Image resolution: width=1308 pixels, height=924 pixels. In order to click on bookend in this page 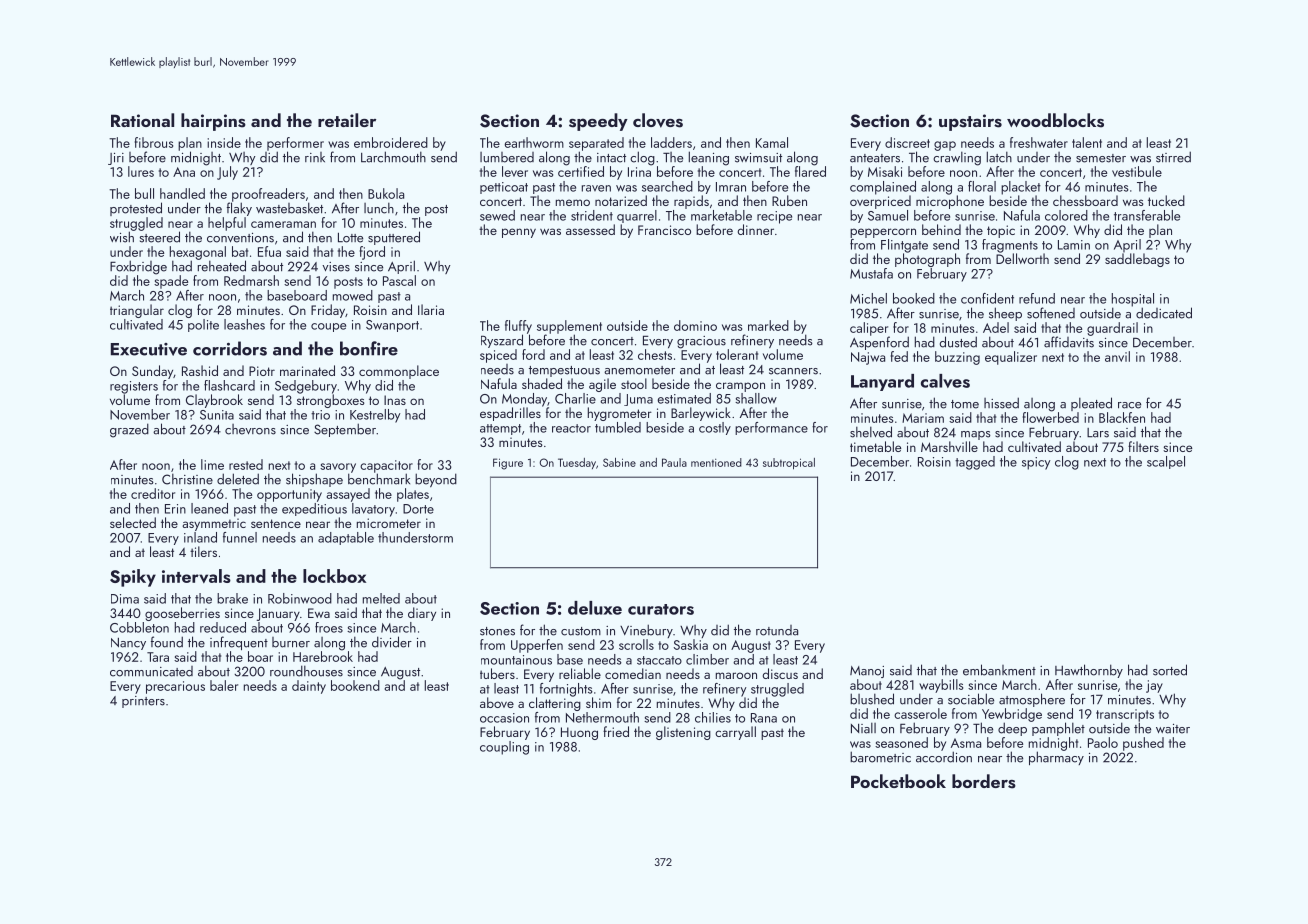, I will do `click(355, 685)`.
